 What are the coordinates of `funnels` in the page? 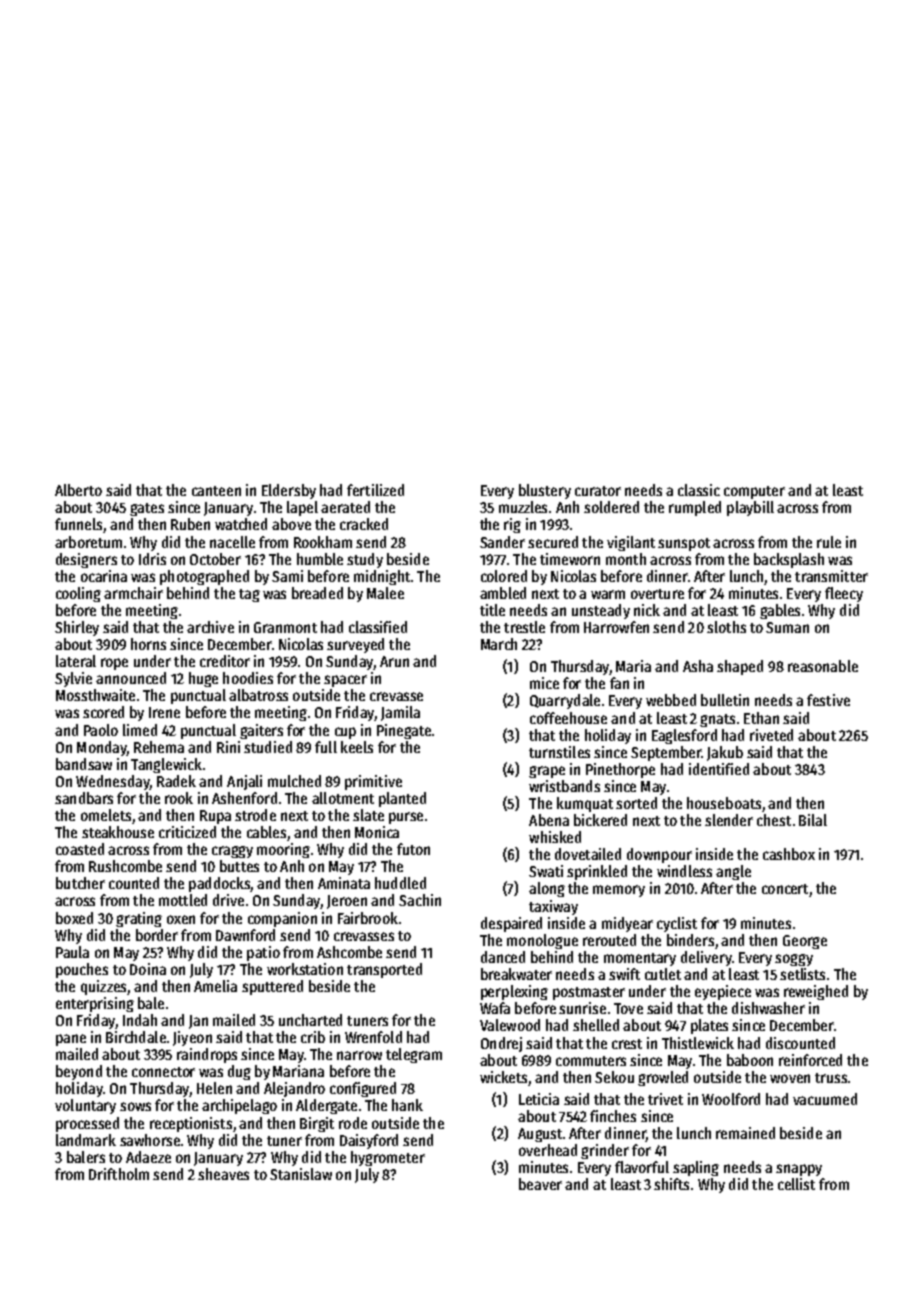 It's located at (78, 524).
